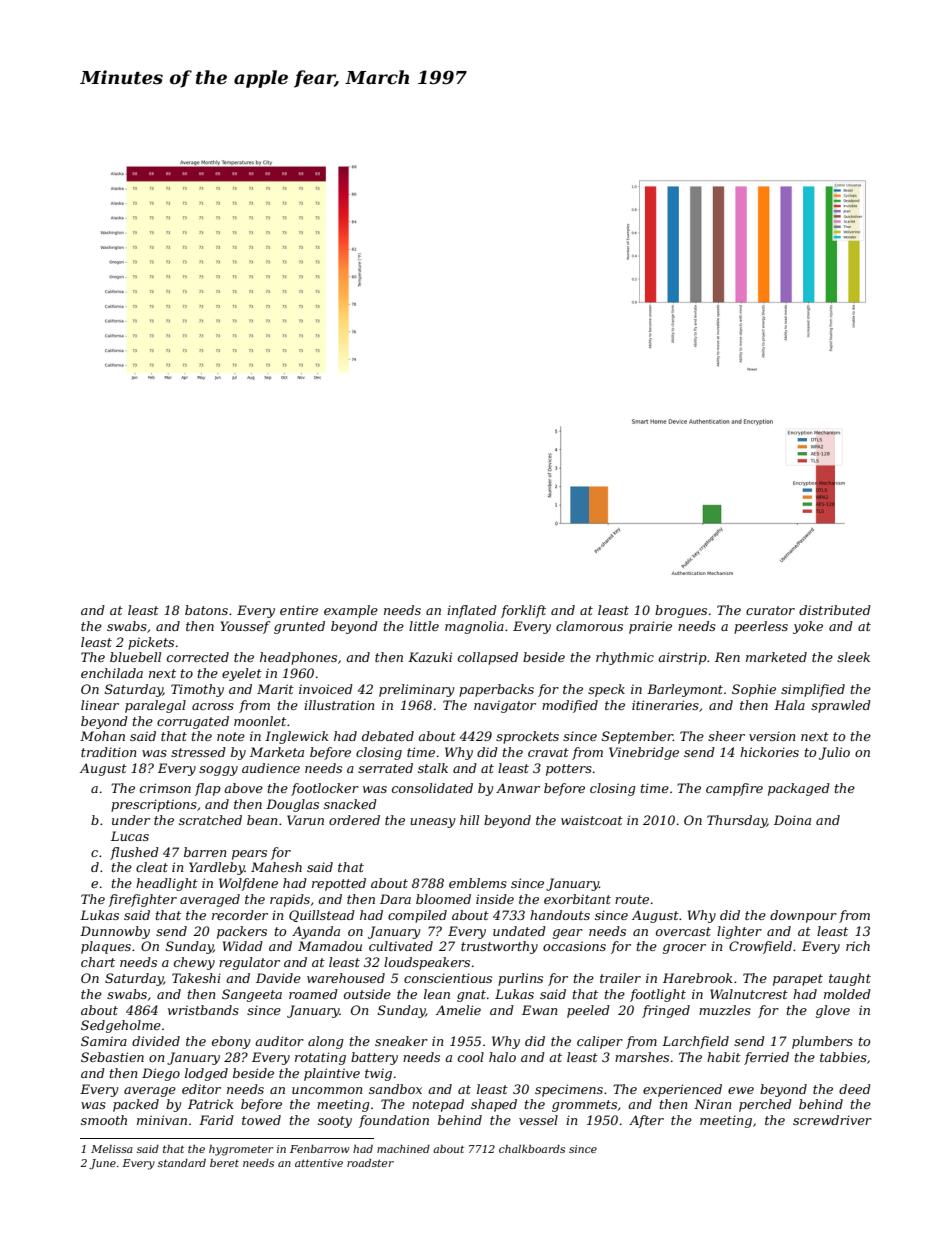 This screenshot has width=952, height=1233. What do you see at coordinates (224, 1163) in the screenshot?
I see `beret` at bounding box center [224, 1163].
